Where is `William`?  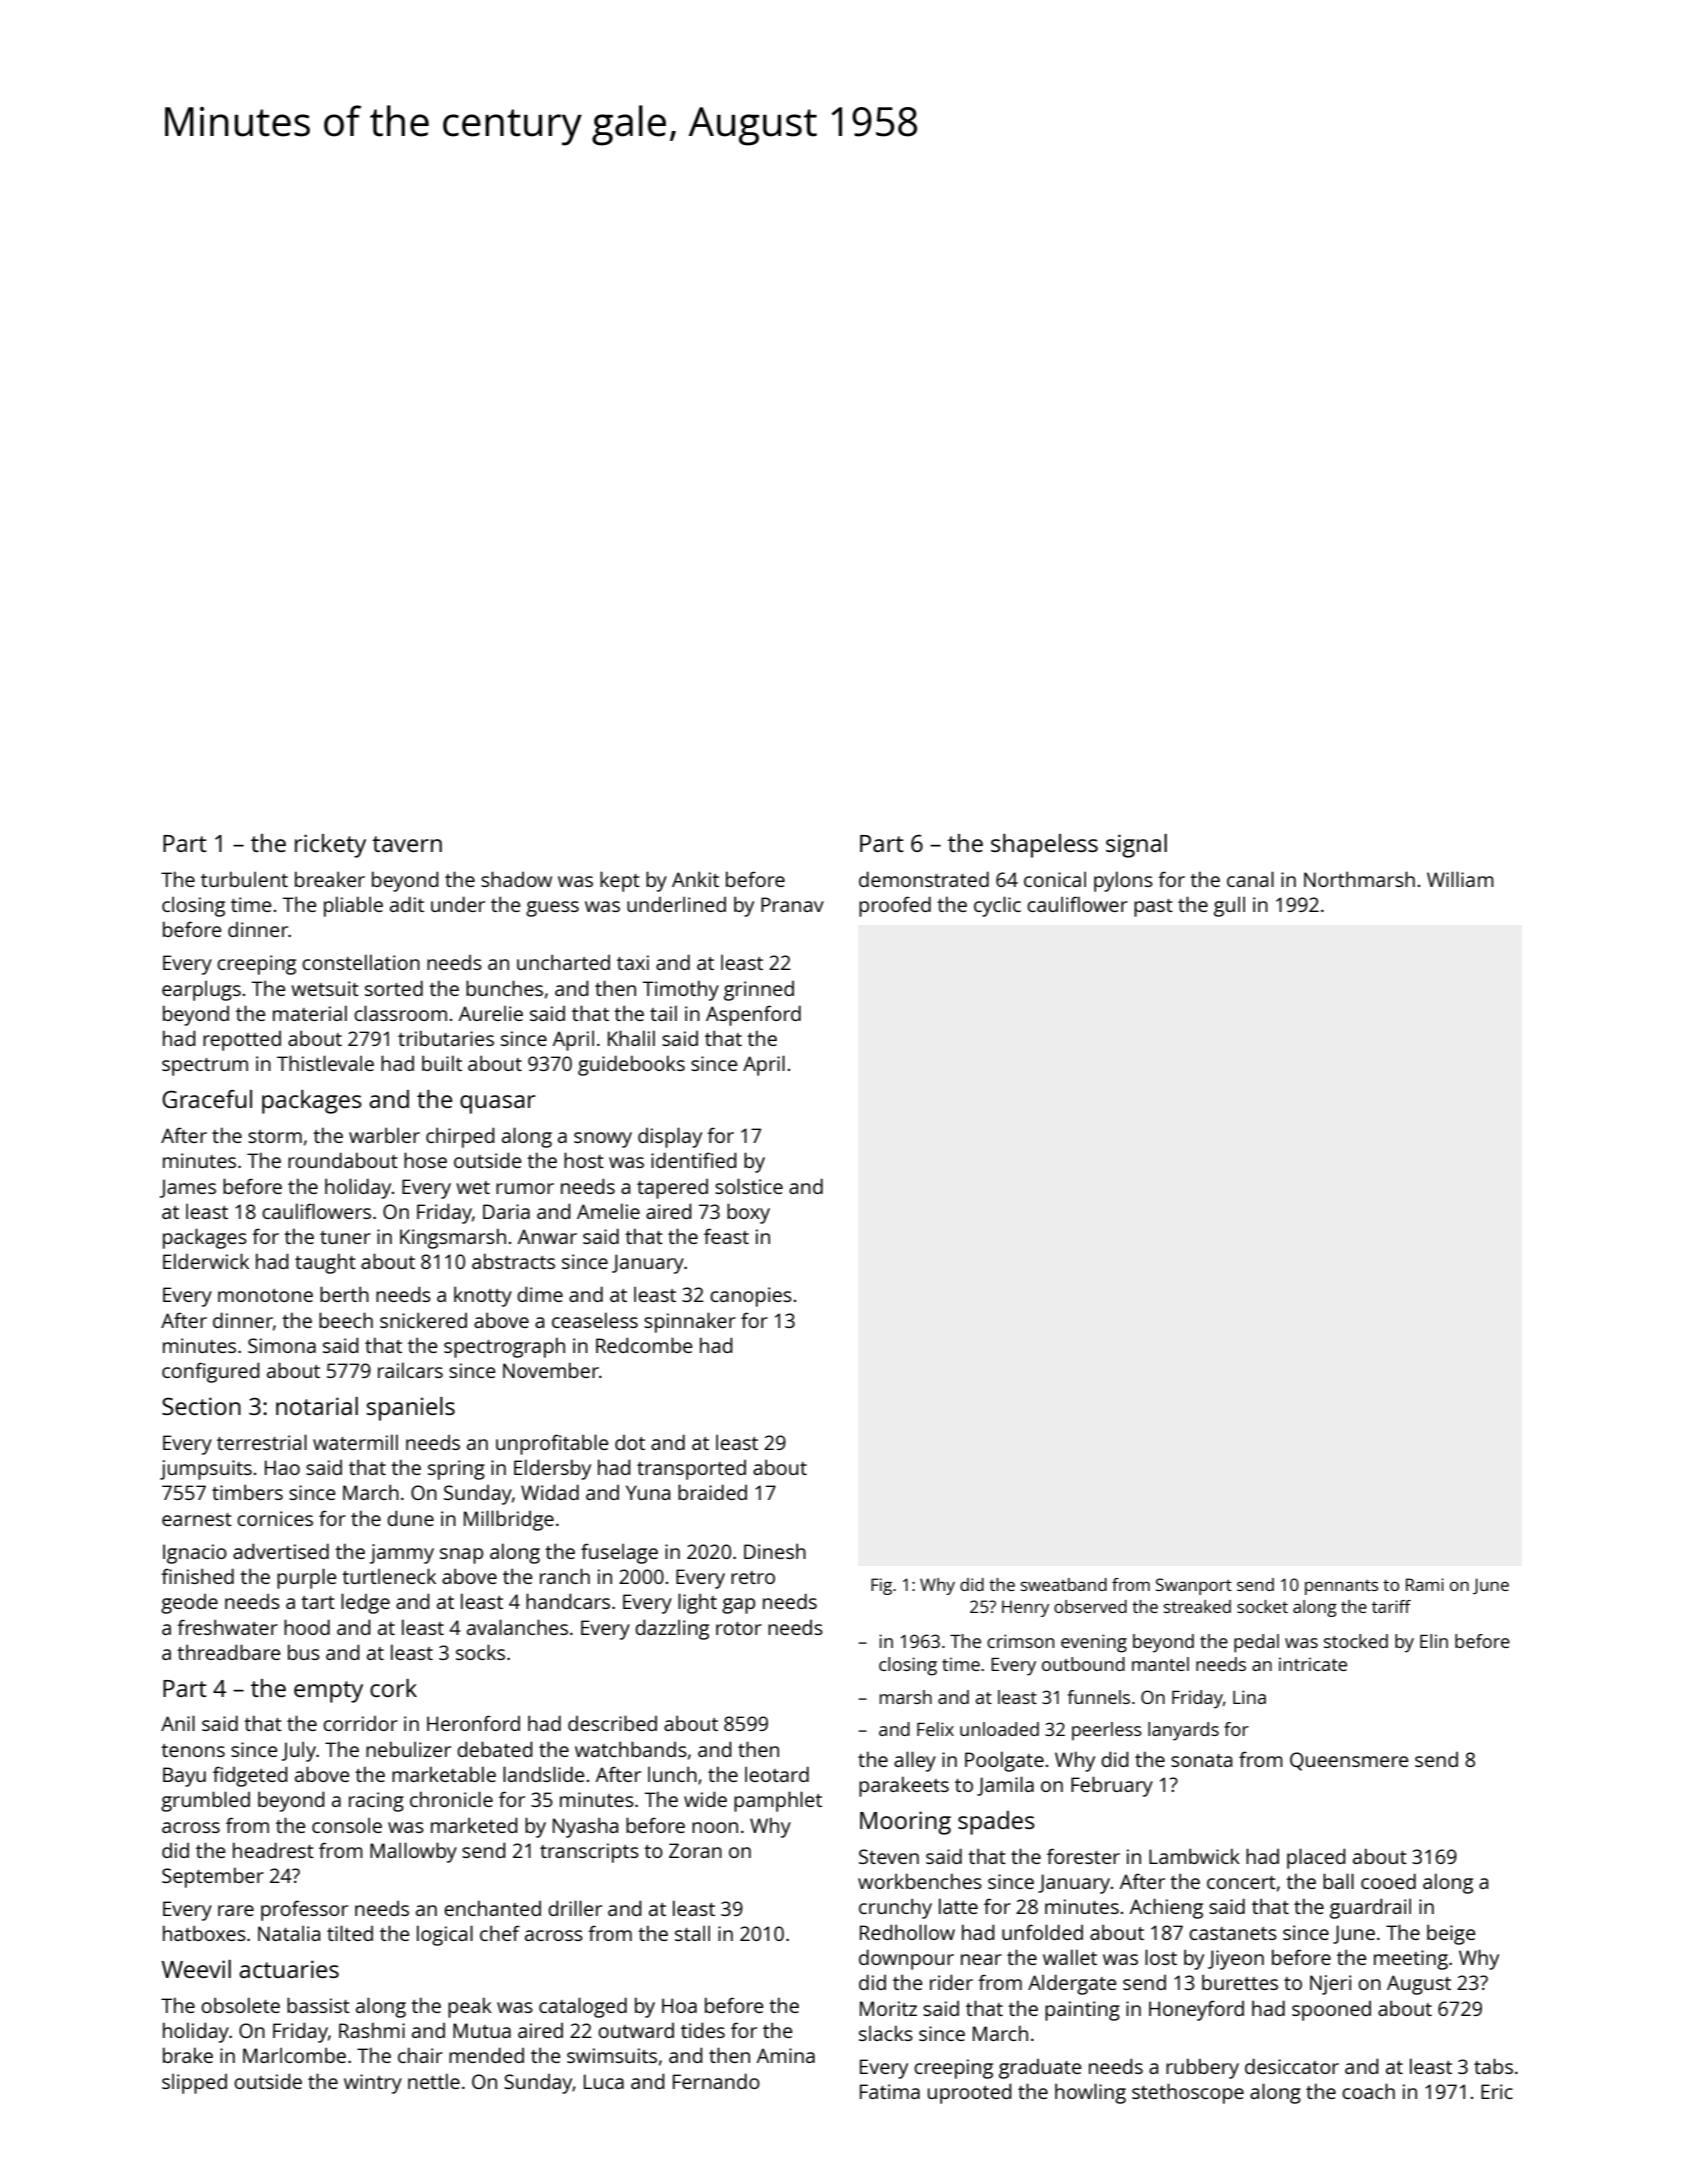 William is located at coordinates (1460, 879).
